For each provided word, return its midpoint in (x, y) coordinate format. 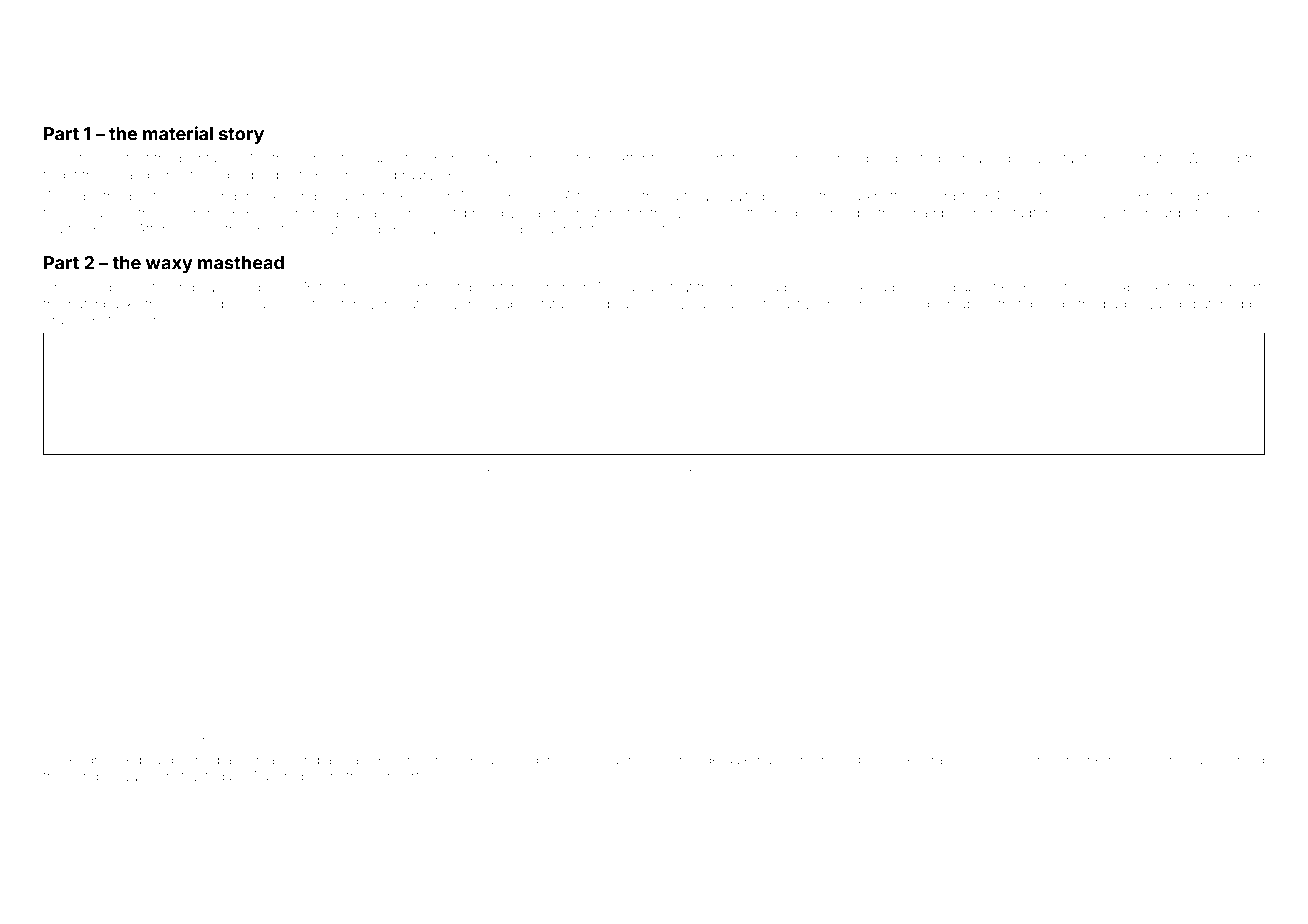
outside (926, 158)
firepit (60, 176)
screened (815, 760)
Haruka (486, 760)
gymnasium (1178, 761)
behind (1242, 759)
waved (580, 467)
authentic (709, 467)
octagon (117, 737)
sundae (91, 776)
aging (551, 215)
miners (849, 305)
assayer (255, 469)
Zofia (151, 287)
